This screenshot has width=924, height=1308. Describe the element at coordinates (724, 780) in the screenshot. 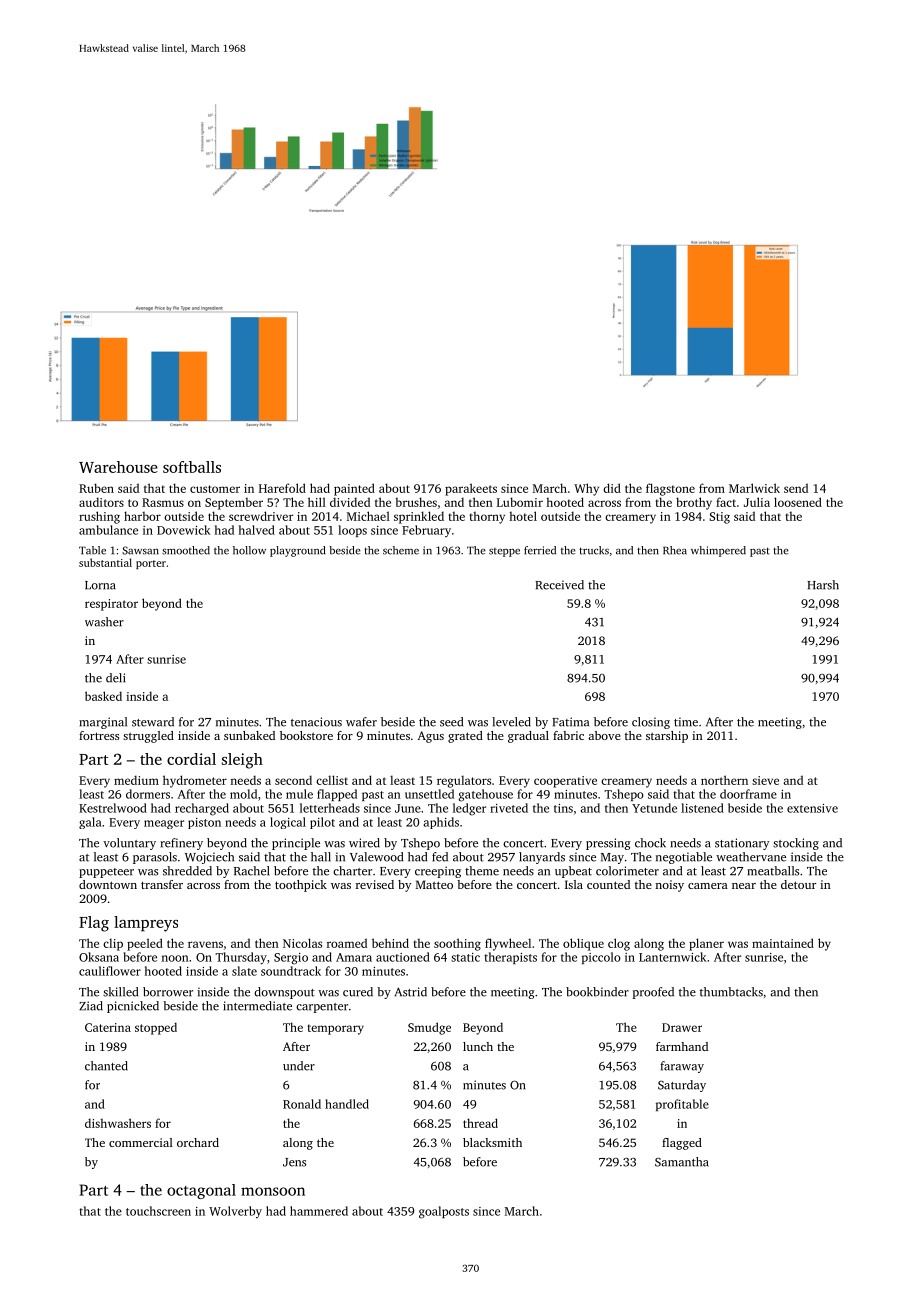

I see `northern` at that location.
